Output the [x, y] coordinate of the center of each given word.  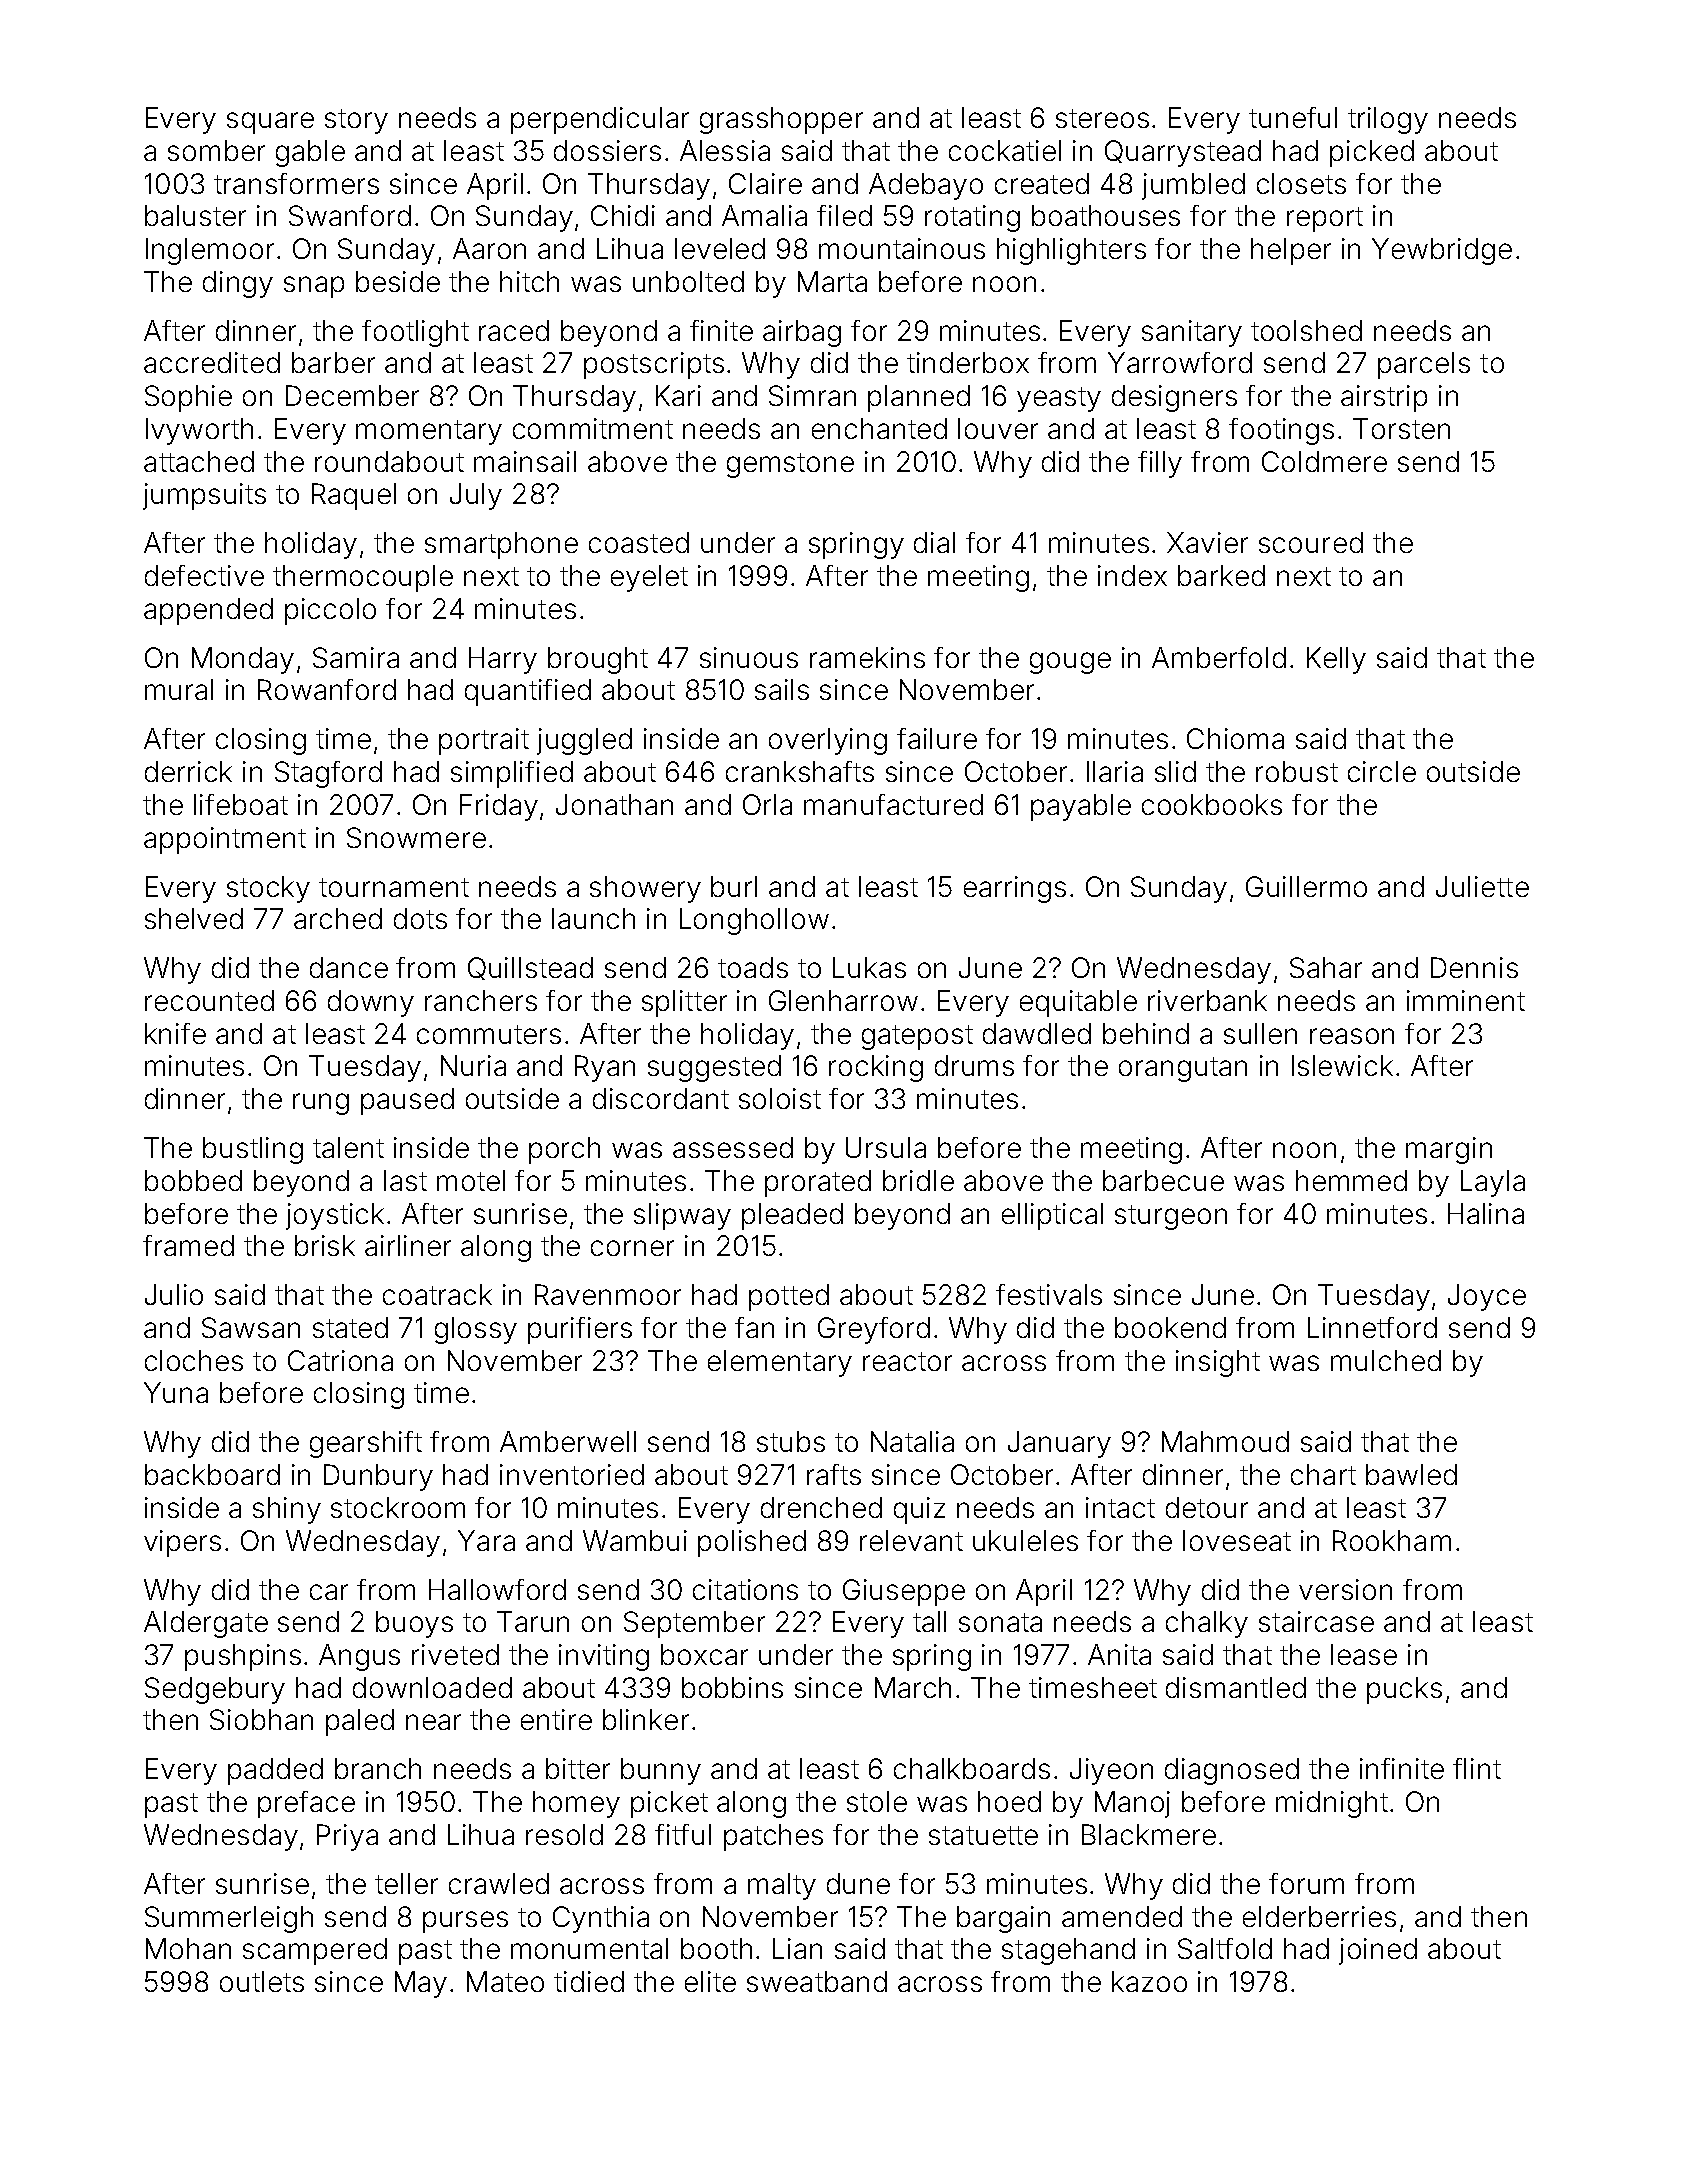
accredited [212, 362]
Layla [1493, 1183]
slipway [682, 1216]
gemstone [790, 465]
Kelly [1336, 660]
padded [275, 1771]
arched [338, 918]
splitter [684, 1003]
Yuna [176, 1392]
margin [1449, 1150]
